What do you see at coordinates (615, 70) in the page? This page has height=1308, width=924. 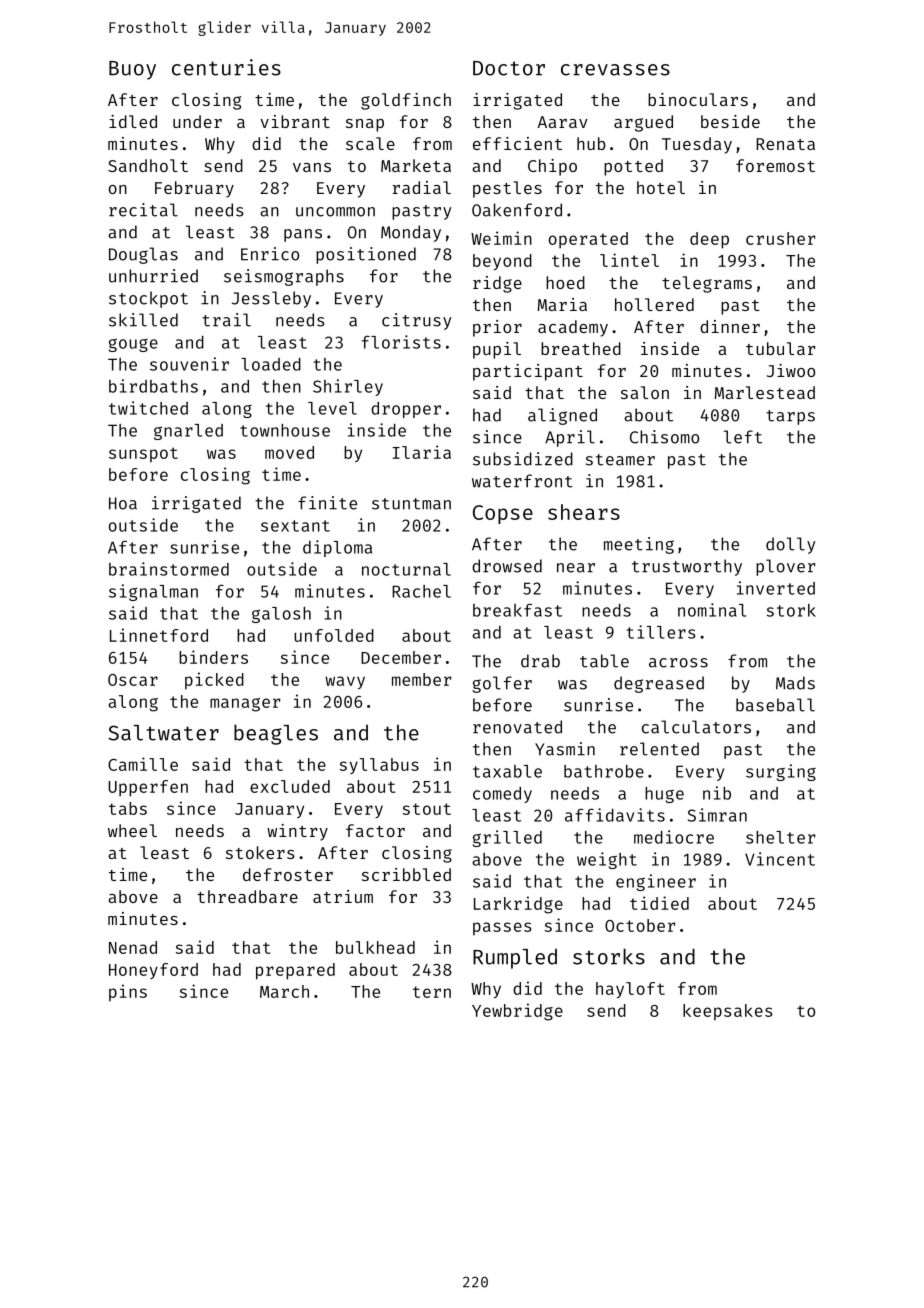 I see `crevasses` at bounding box center [615, 70].
